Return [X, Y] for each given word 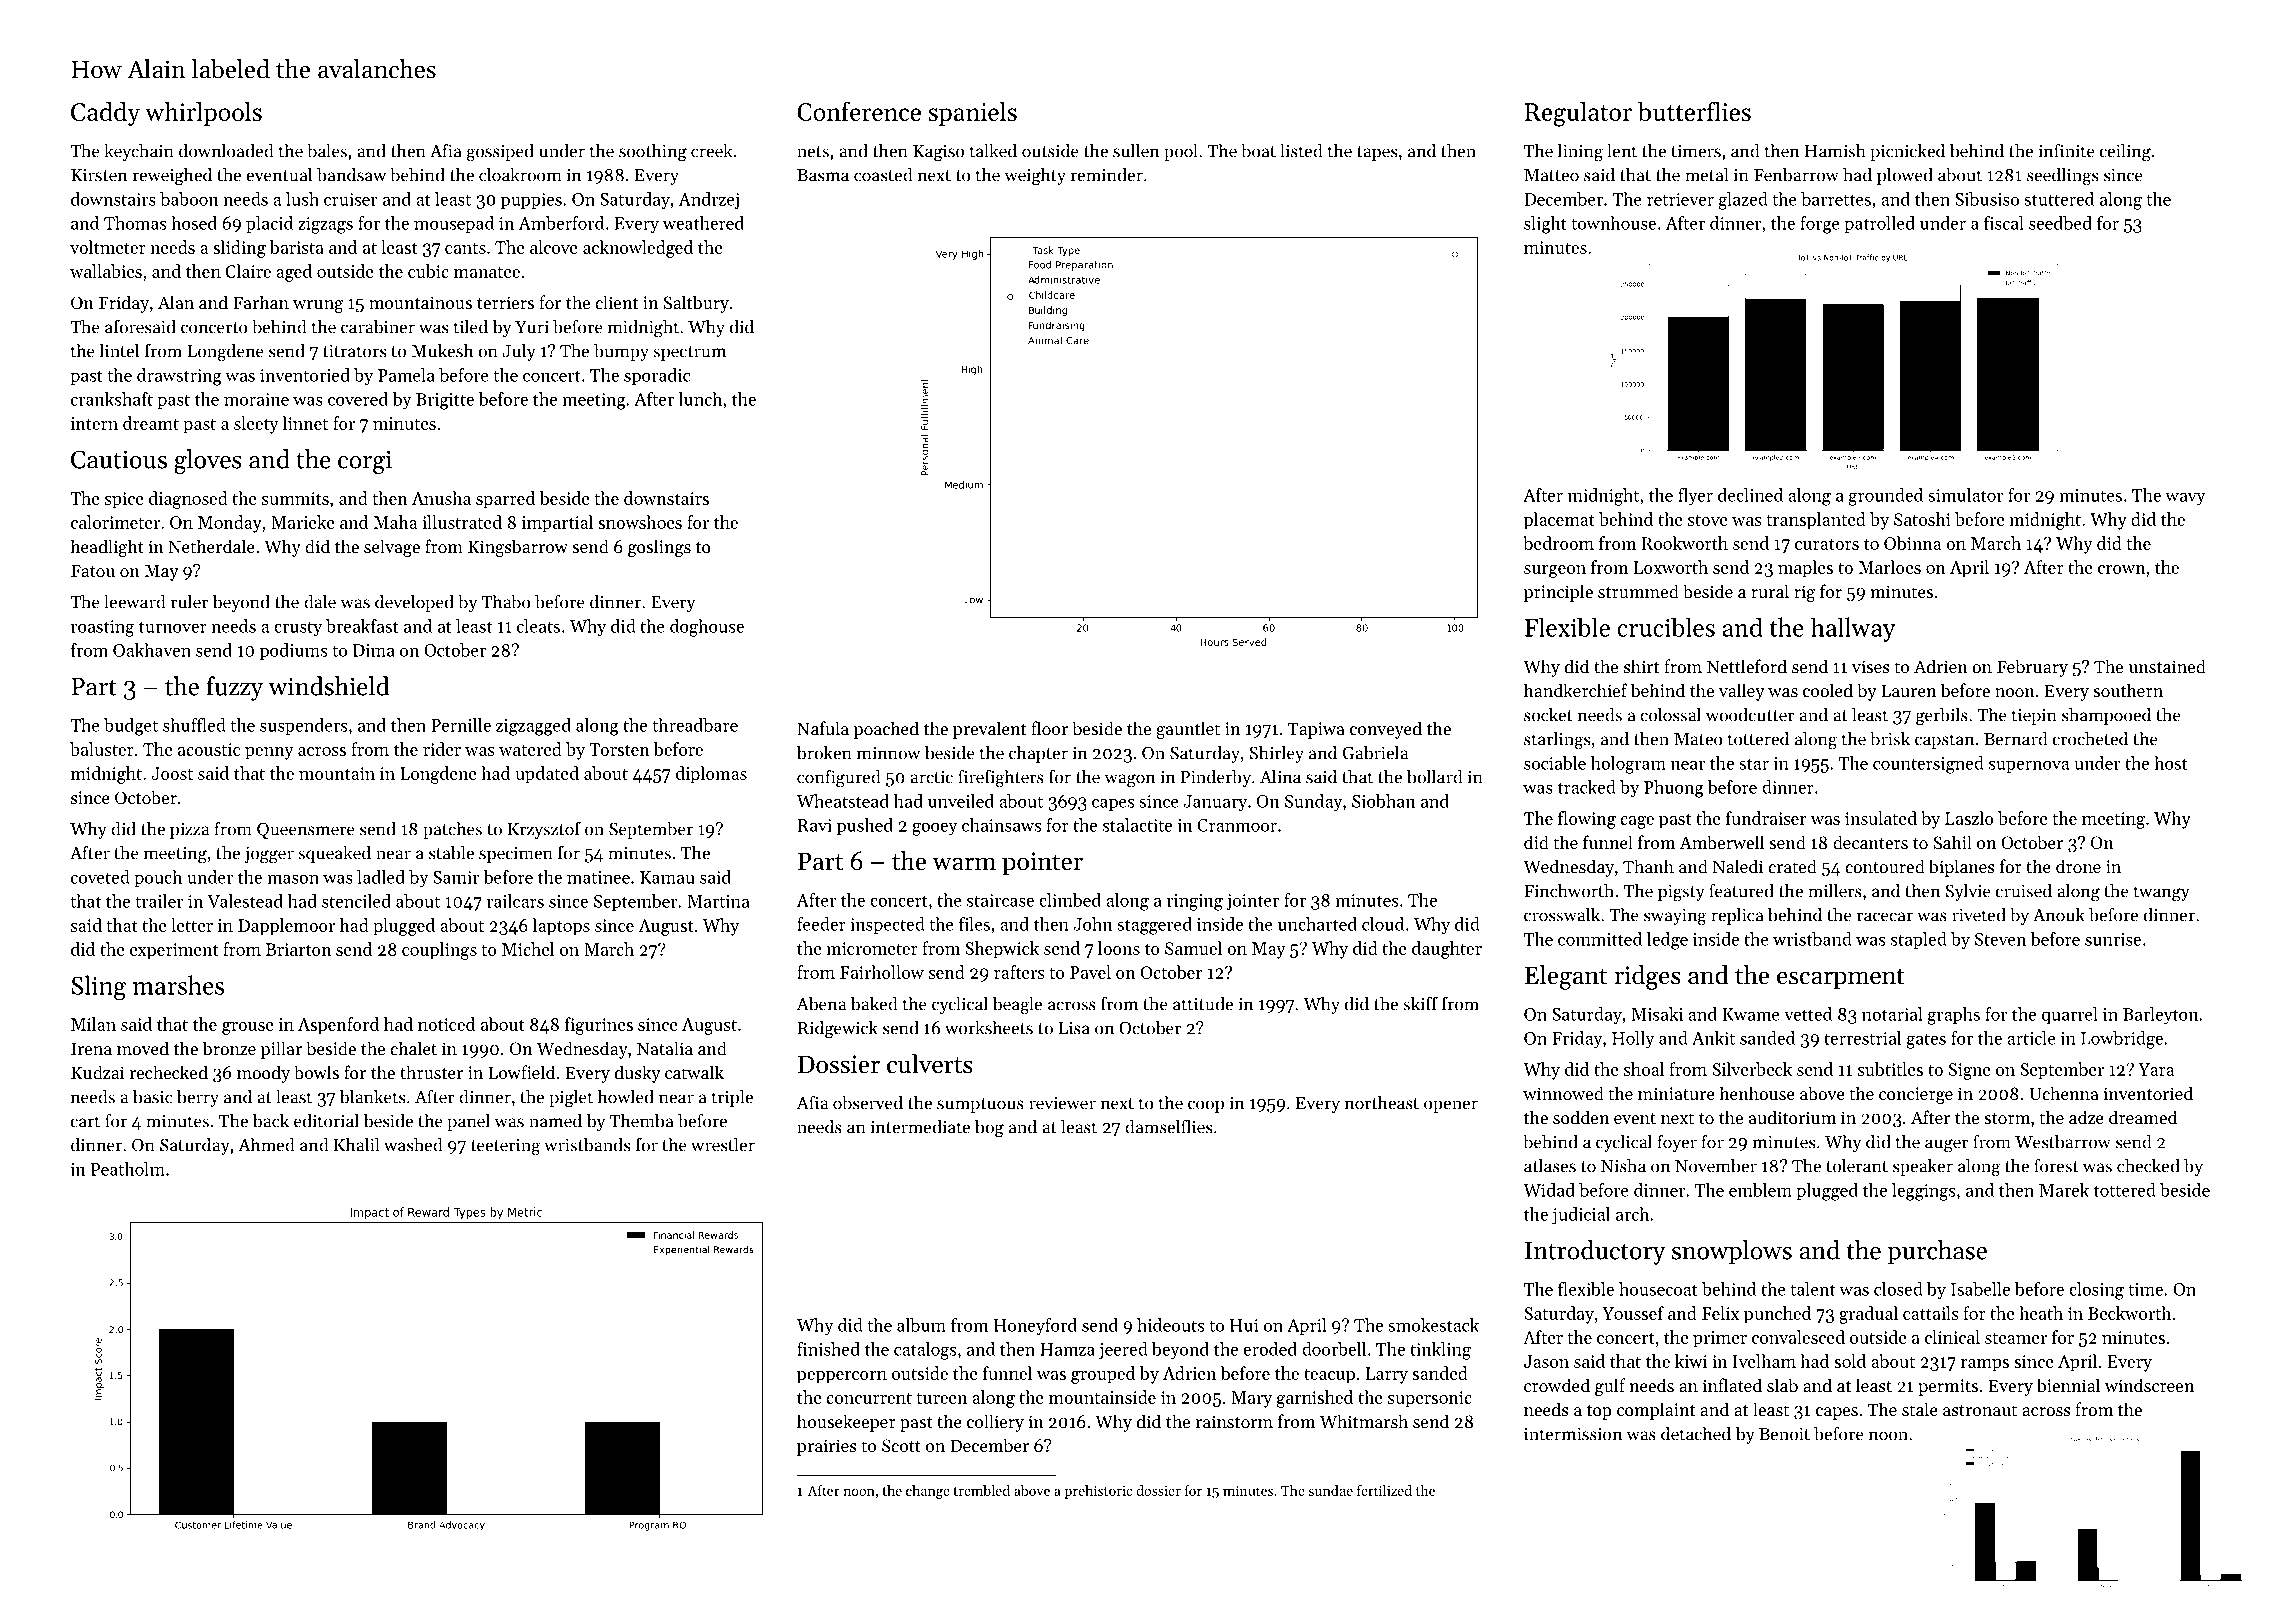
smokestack [1433, 1325]
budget [131, 727]
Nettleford [1747, 666]
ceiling [2125, 153]
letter [192, 925]
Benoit [1784, 1434]
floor [1049, 728]
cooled [1828, 690]
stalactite [1137, 825]
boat [1258, 151]
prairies [827, 1447]
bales [327, 151]
